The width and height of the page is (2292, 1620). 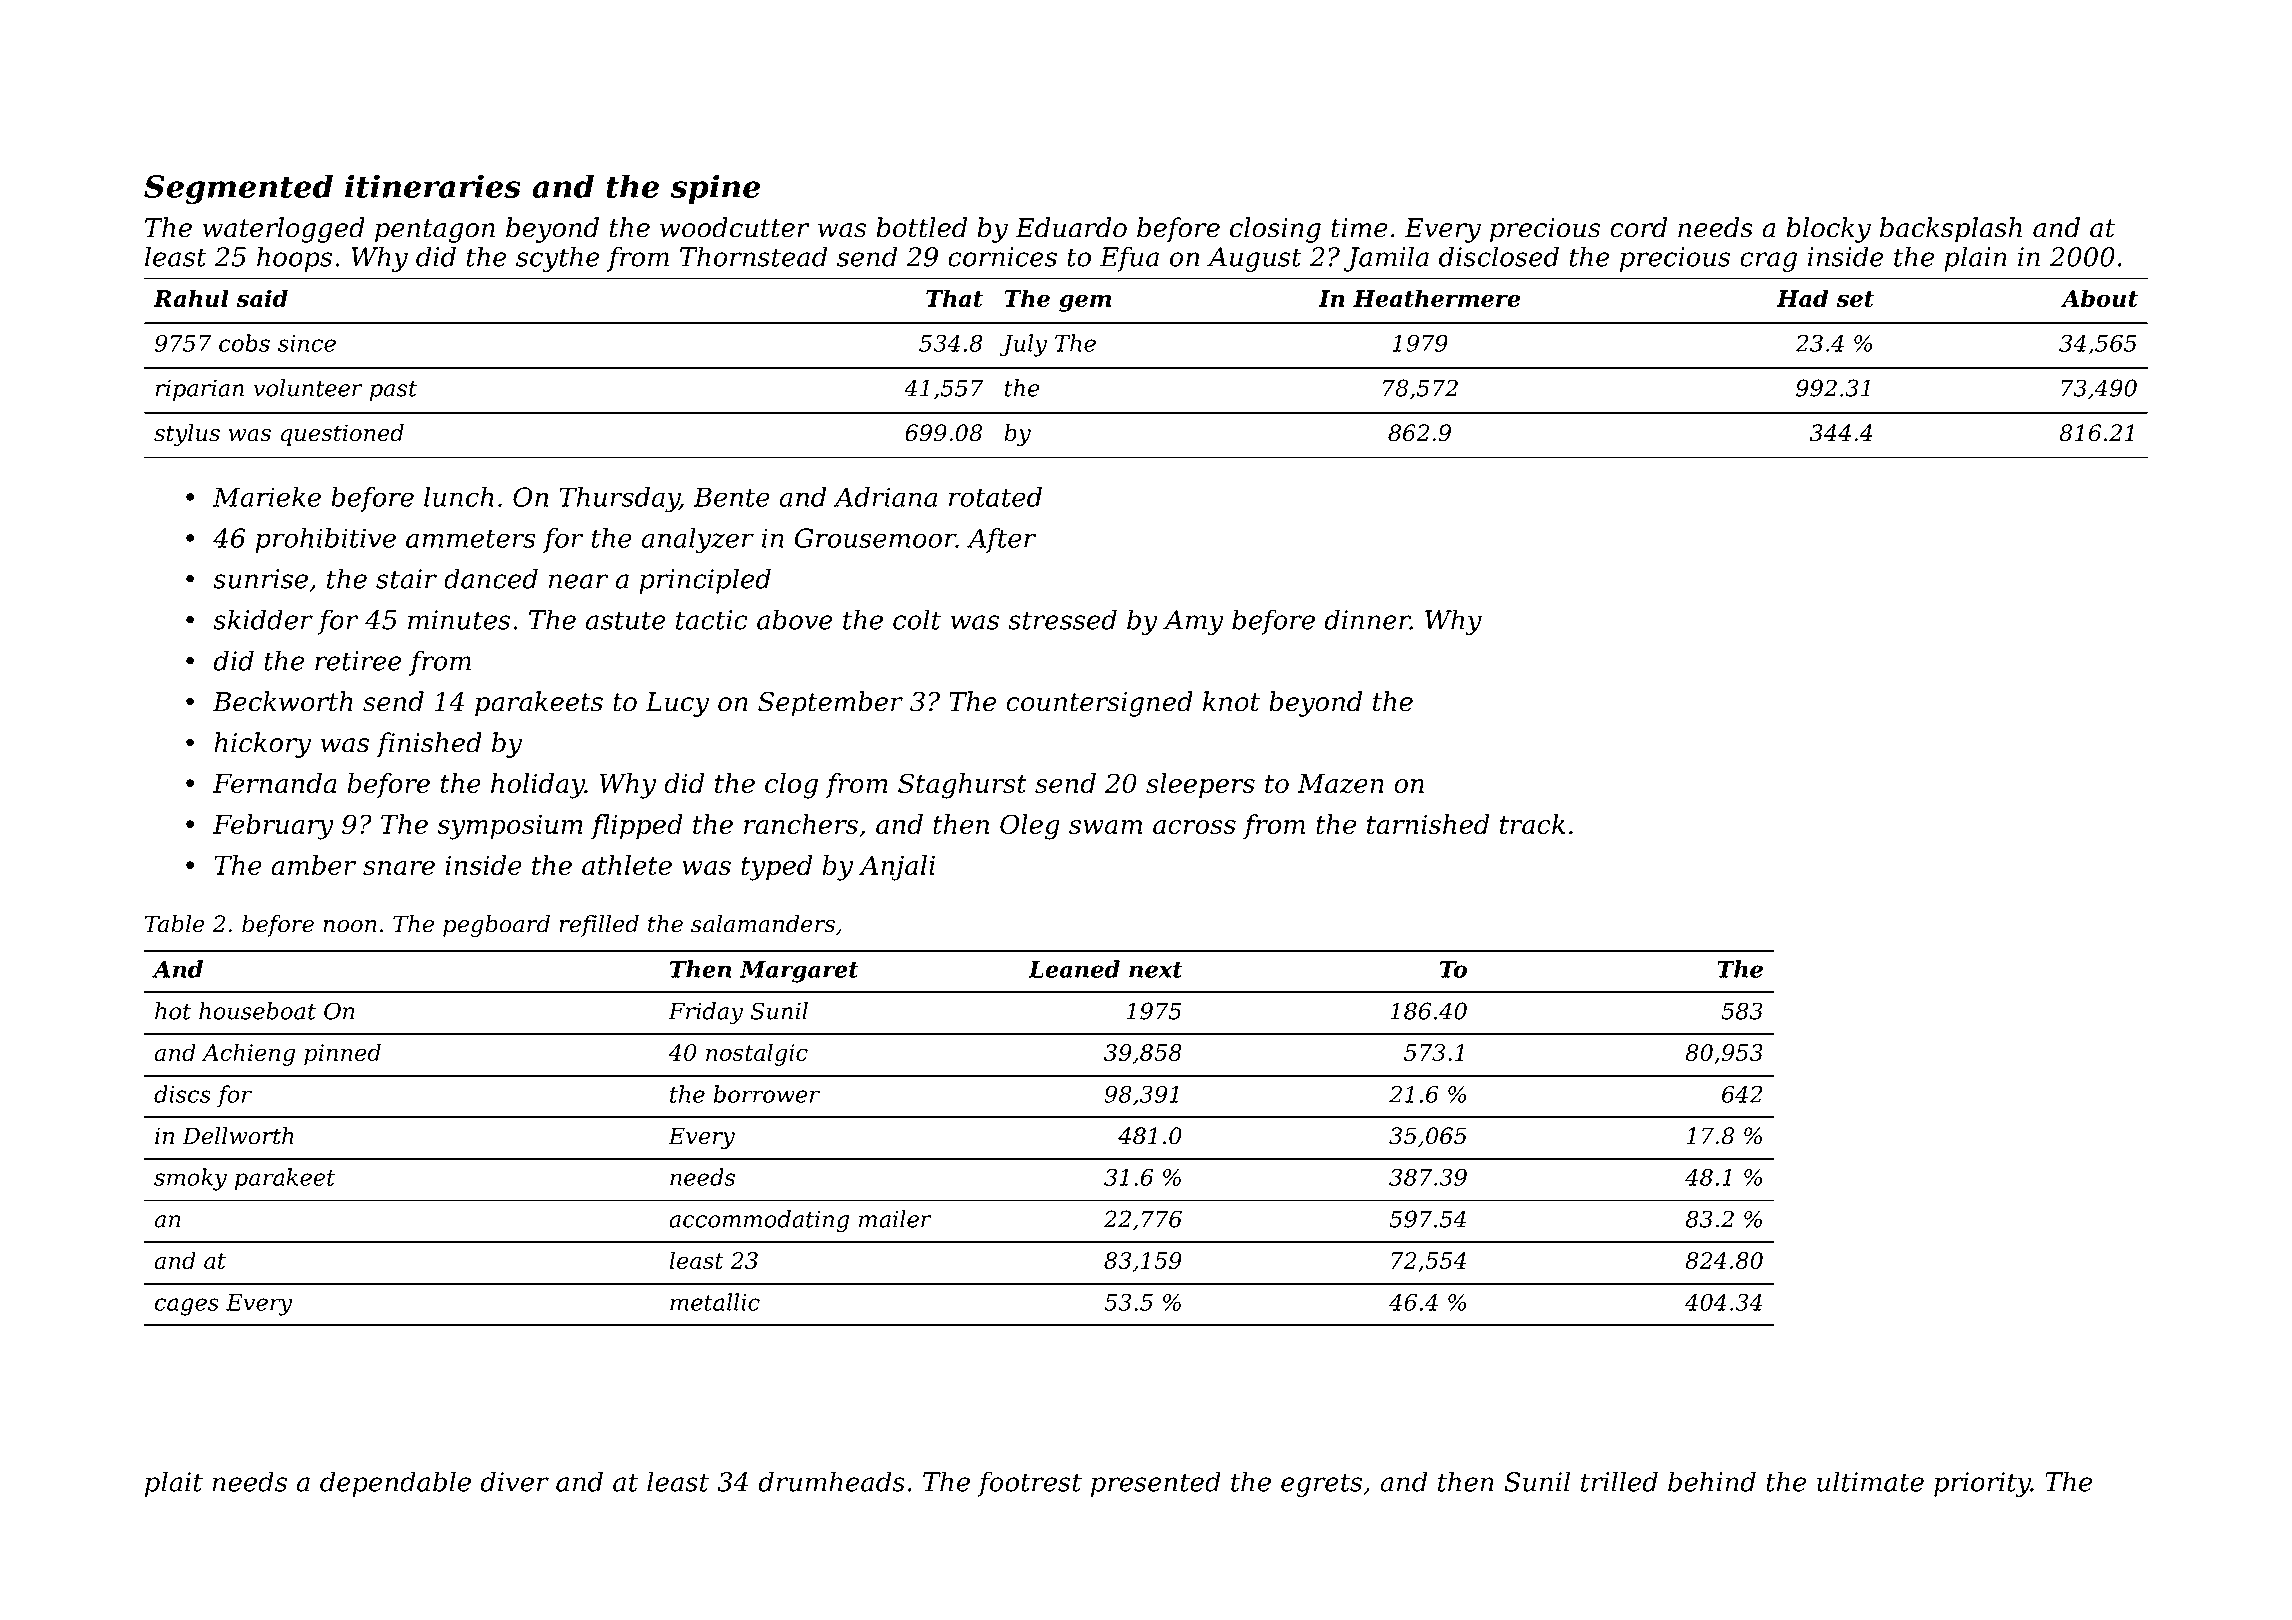 I want to click on knot, so click(x=1231, y=701).
